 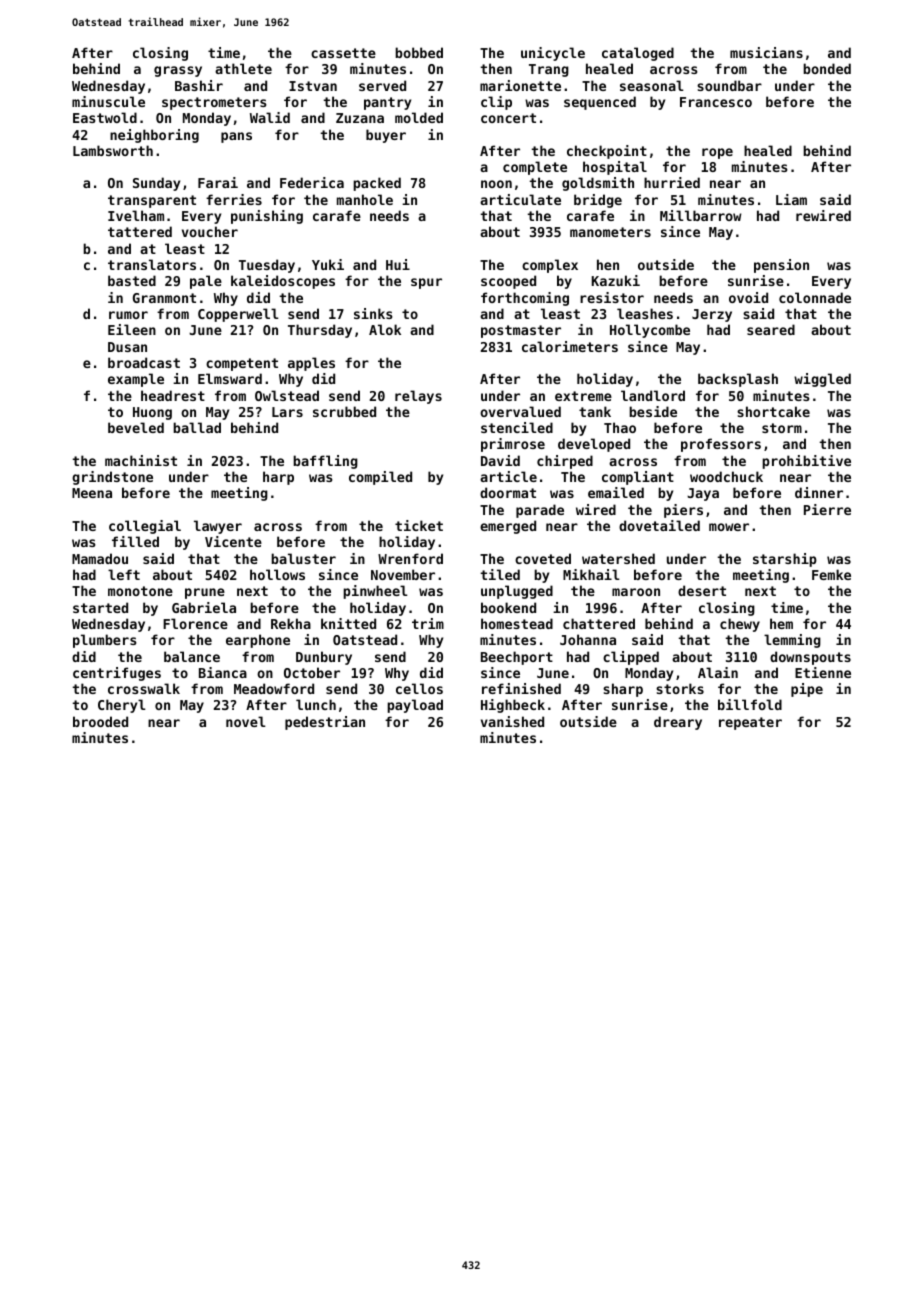 What do you see at coordinates (740, 625) in the screenshot?
I see `chewy` at bounding box center [740, 625].
